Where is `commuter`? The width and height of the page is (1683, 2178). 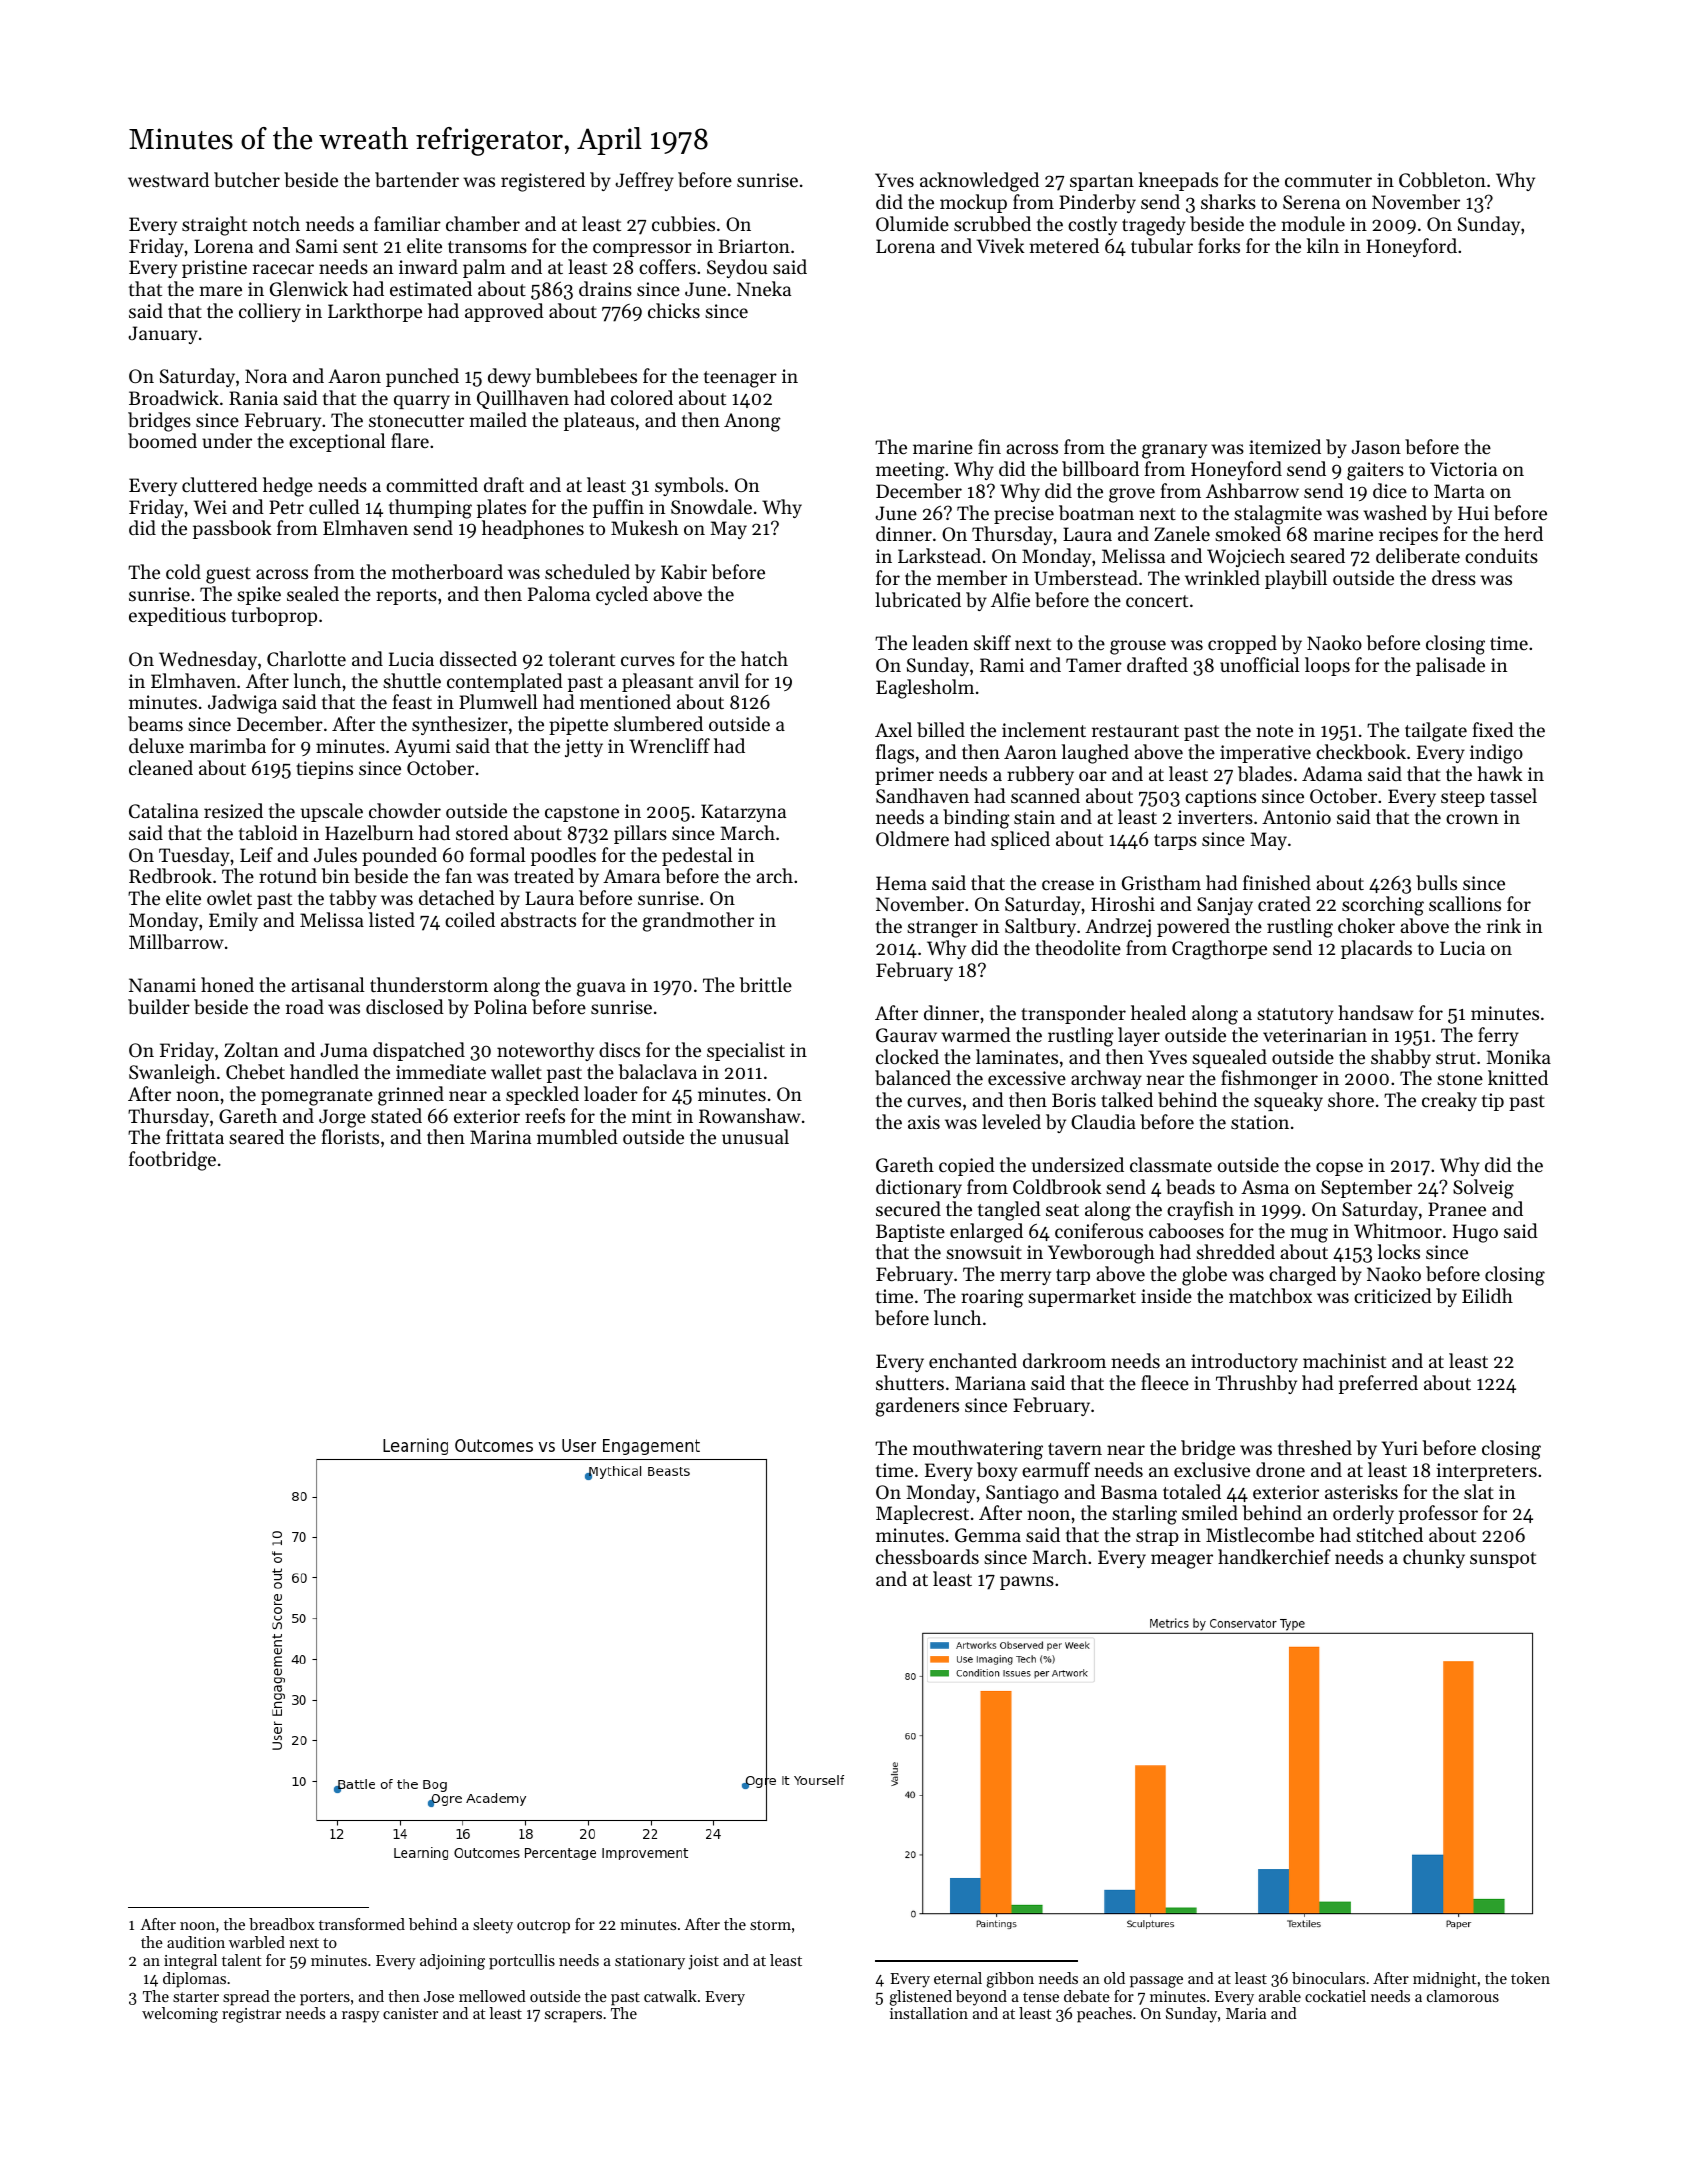
commuter is located at coordinates (1328, 181).
